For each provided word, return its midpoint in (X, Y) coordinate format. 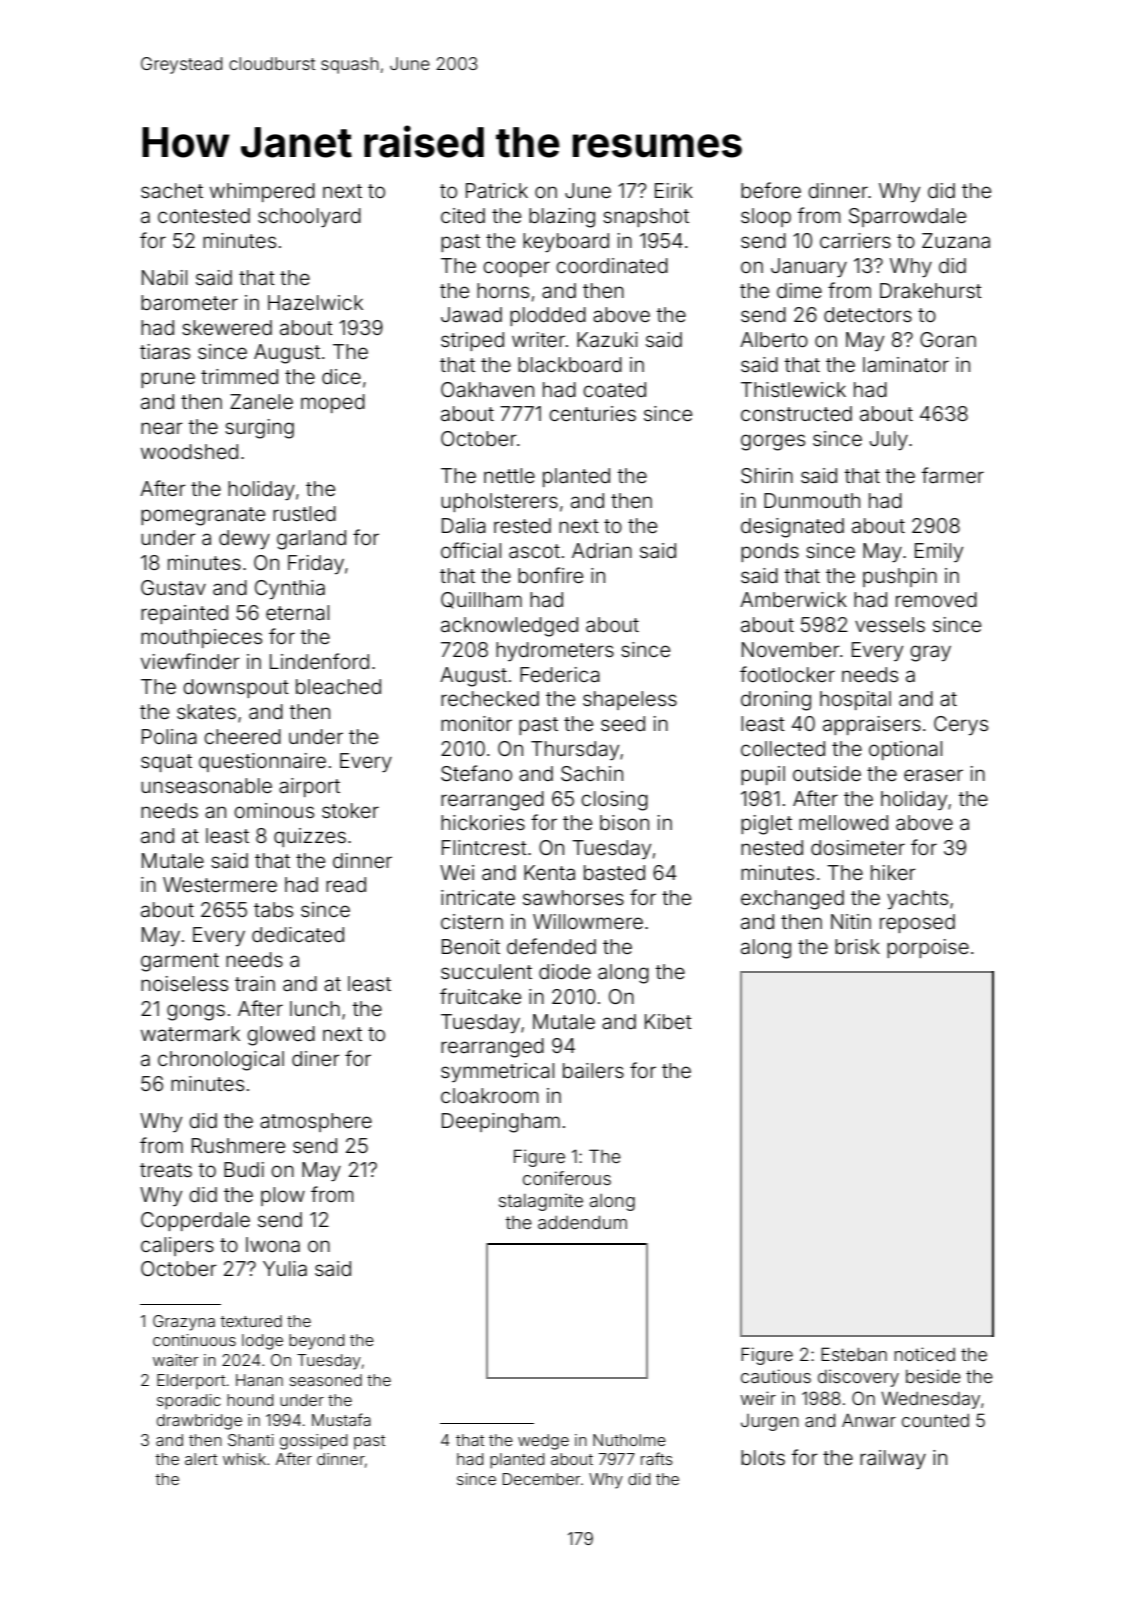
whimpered (262, 192)
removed (936, 599)
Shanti (251, 1440)
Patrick (497, 190)
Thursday (575, 751)
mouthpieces (201, 638)
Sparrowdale (907, 217)
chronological (221, 1061)
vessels (890, 624)
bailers (593, 1070)
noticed (924, 1354)
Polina (169, 736)
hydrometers (555, 652)
